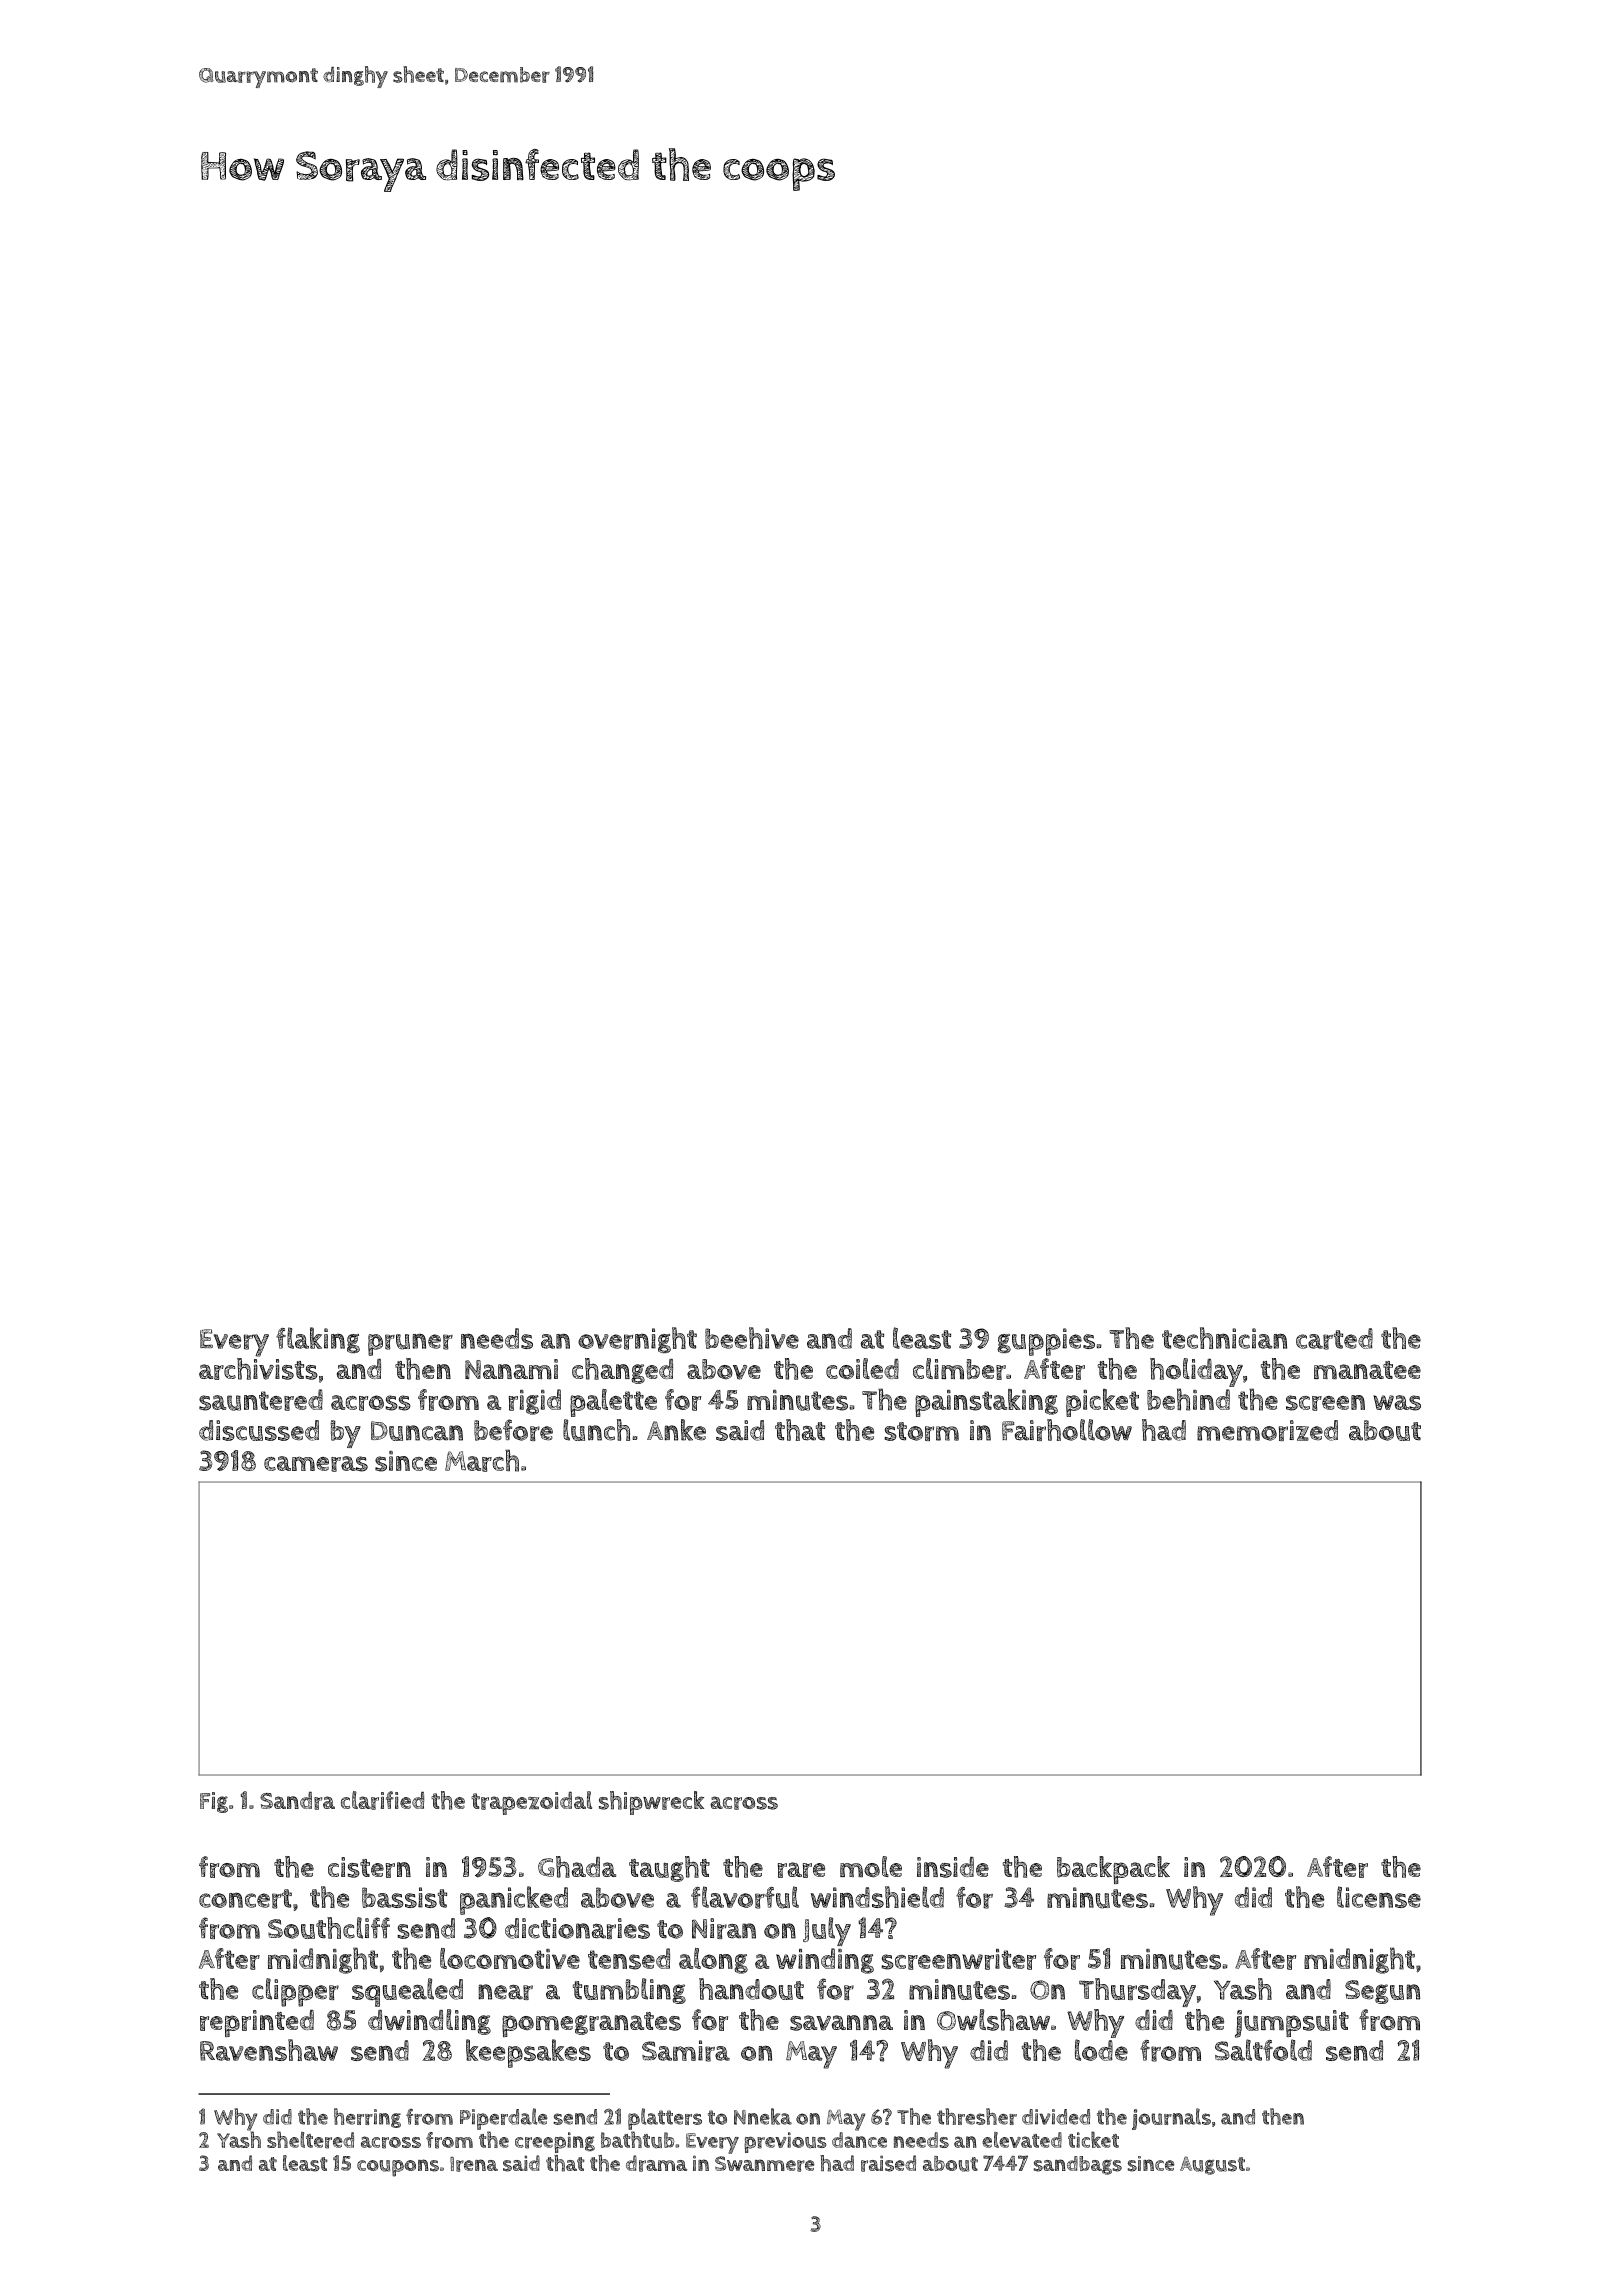 The height and width of the page is (2292, 1620). What do you see at coordinates (921, 1431) in the page?
I see `storm` at bounding box center [921, 1431].
